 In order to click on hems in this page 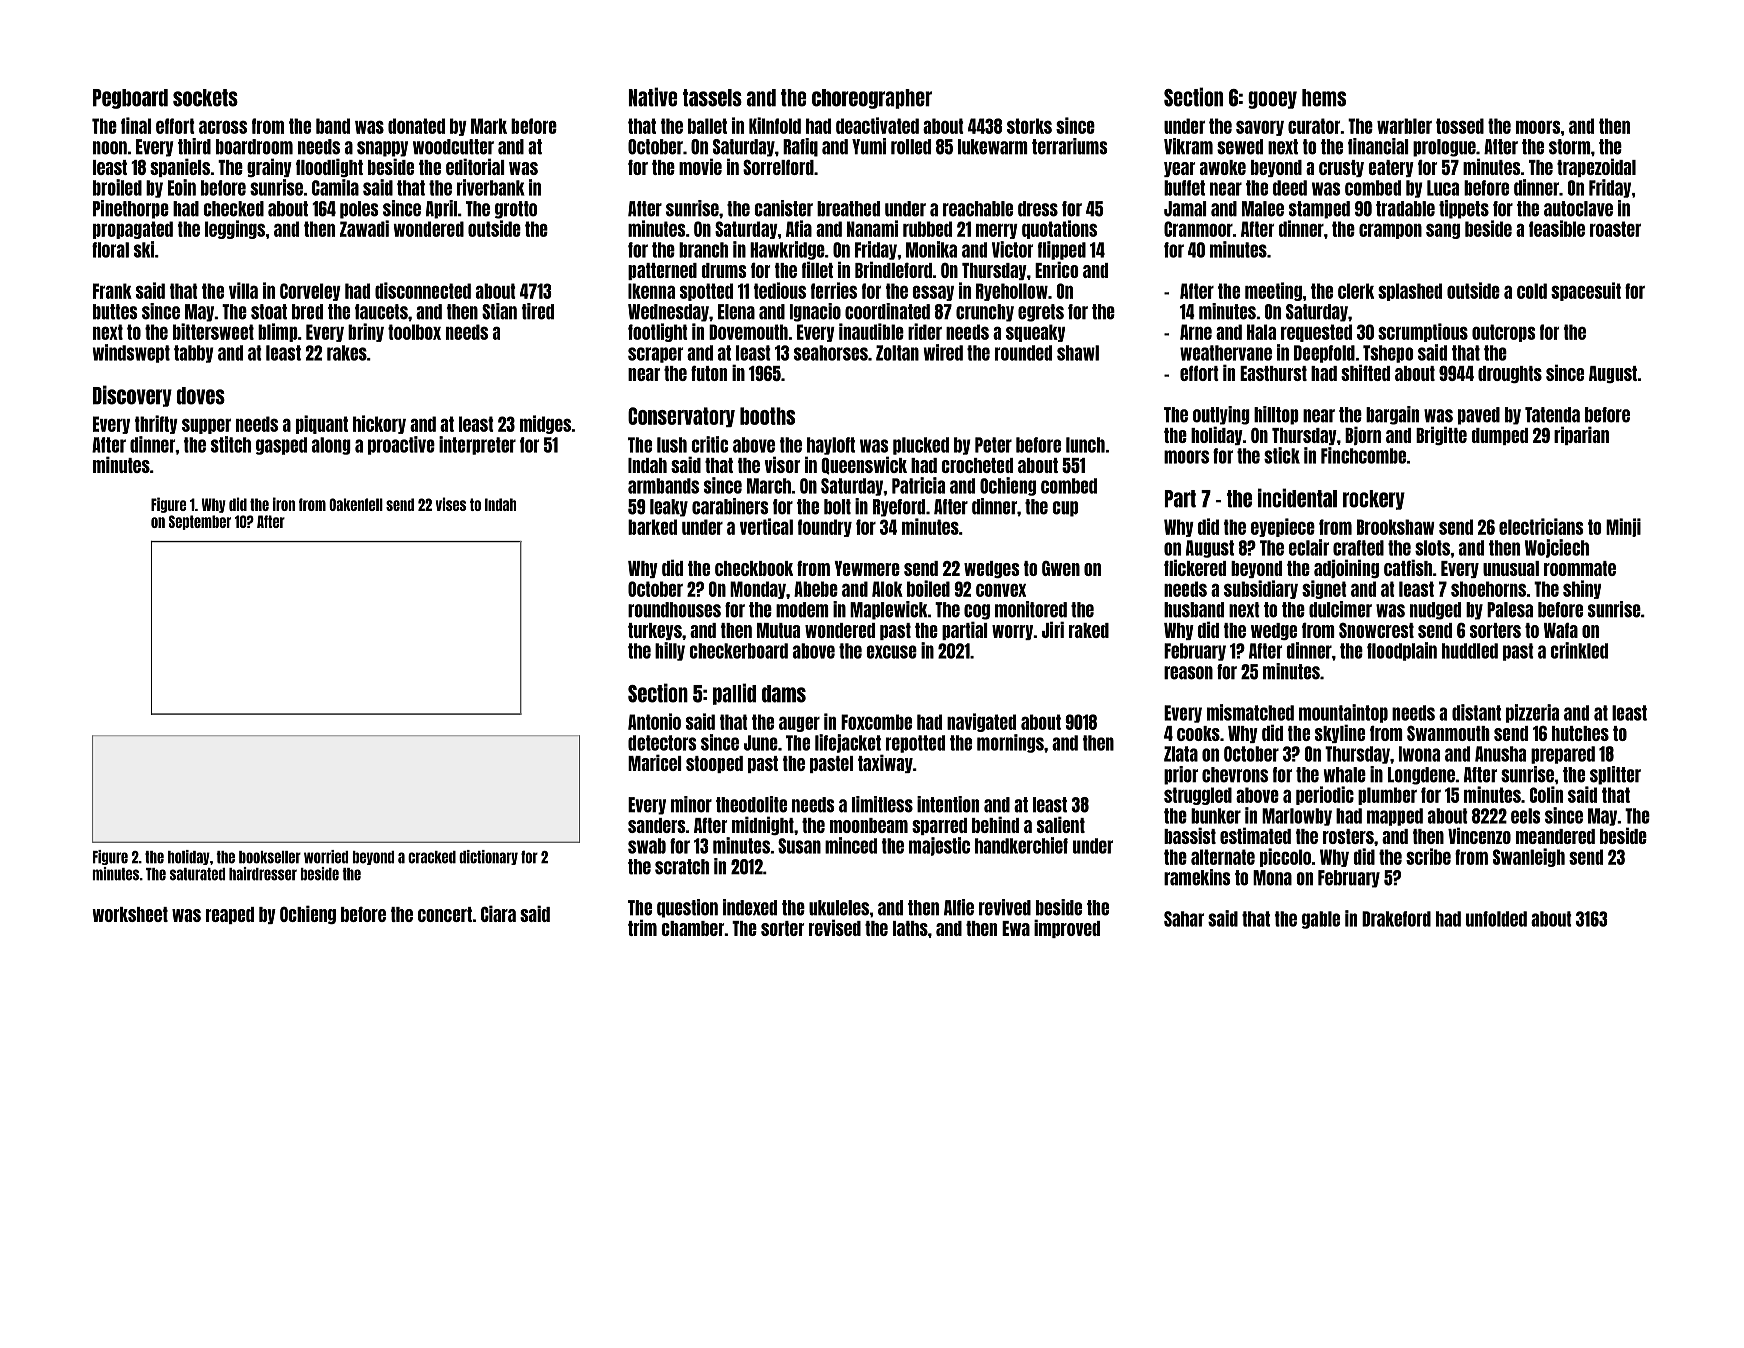, I will do `click(1324, 98)`.
